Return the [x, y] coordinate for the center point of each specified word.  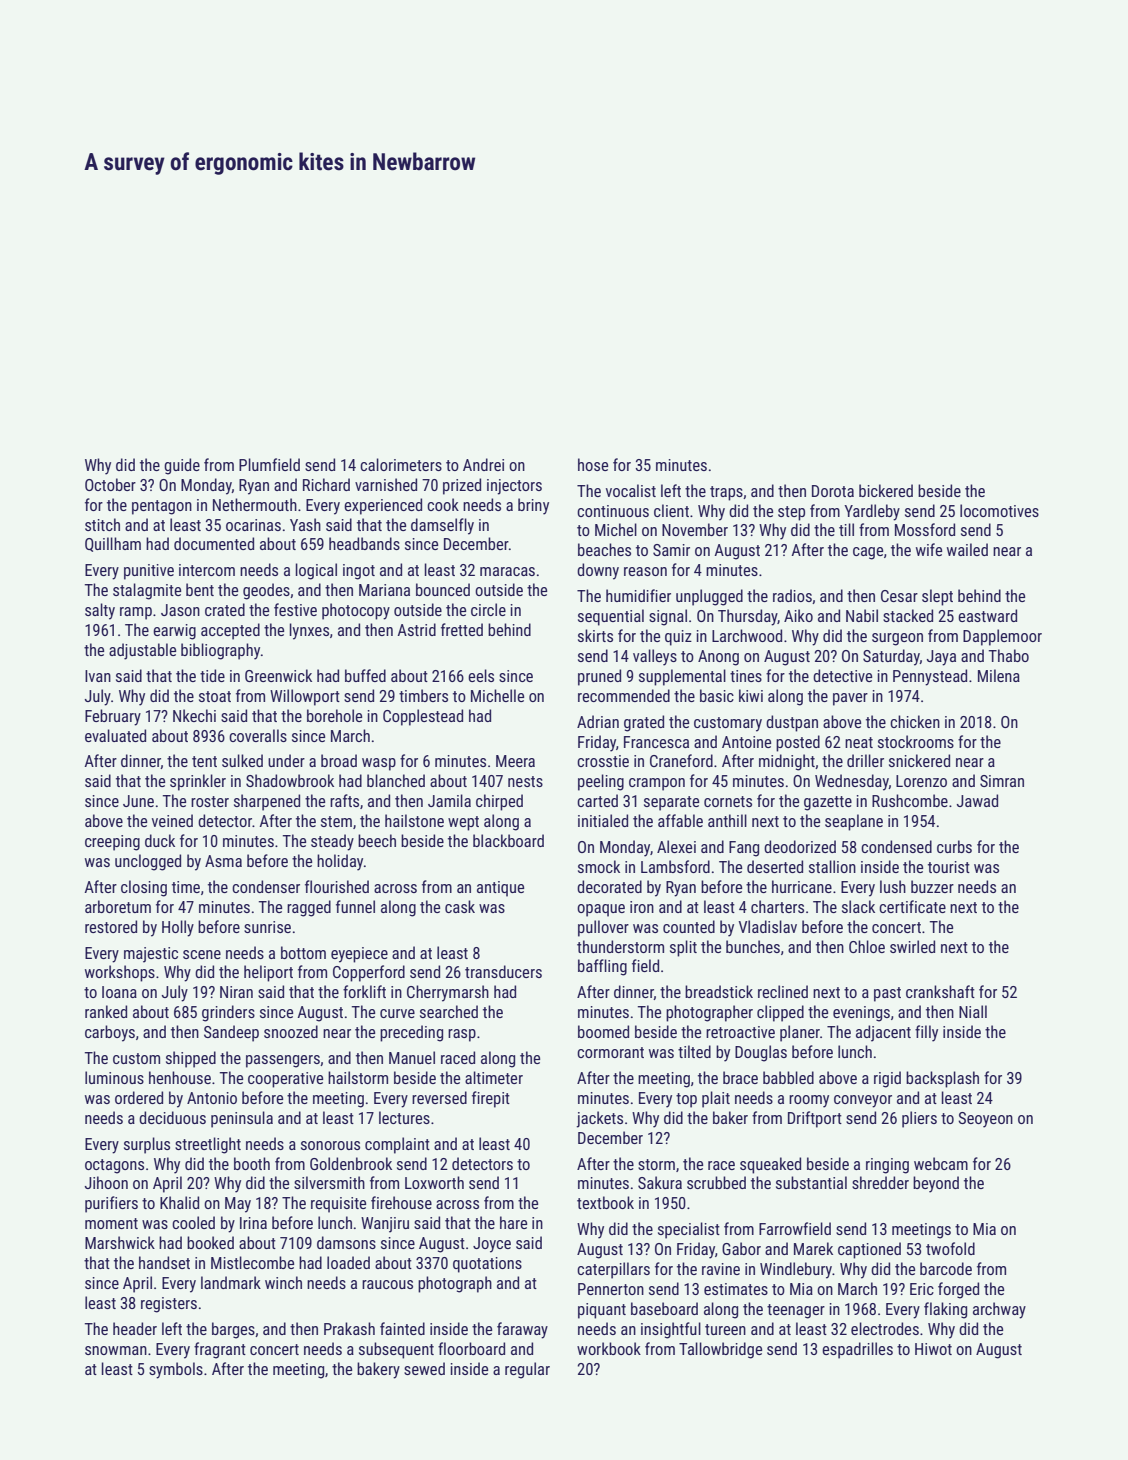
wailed [967, 549]
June [138, 801]
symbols [176, 1370]
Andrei [483, 464]
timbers [423, 695]
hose [593, 464]
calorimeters [401, 464]
